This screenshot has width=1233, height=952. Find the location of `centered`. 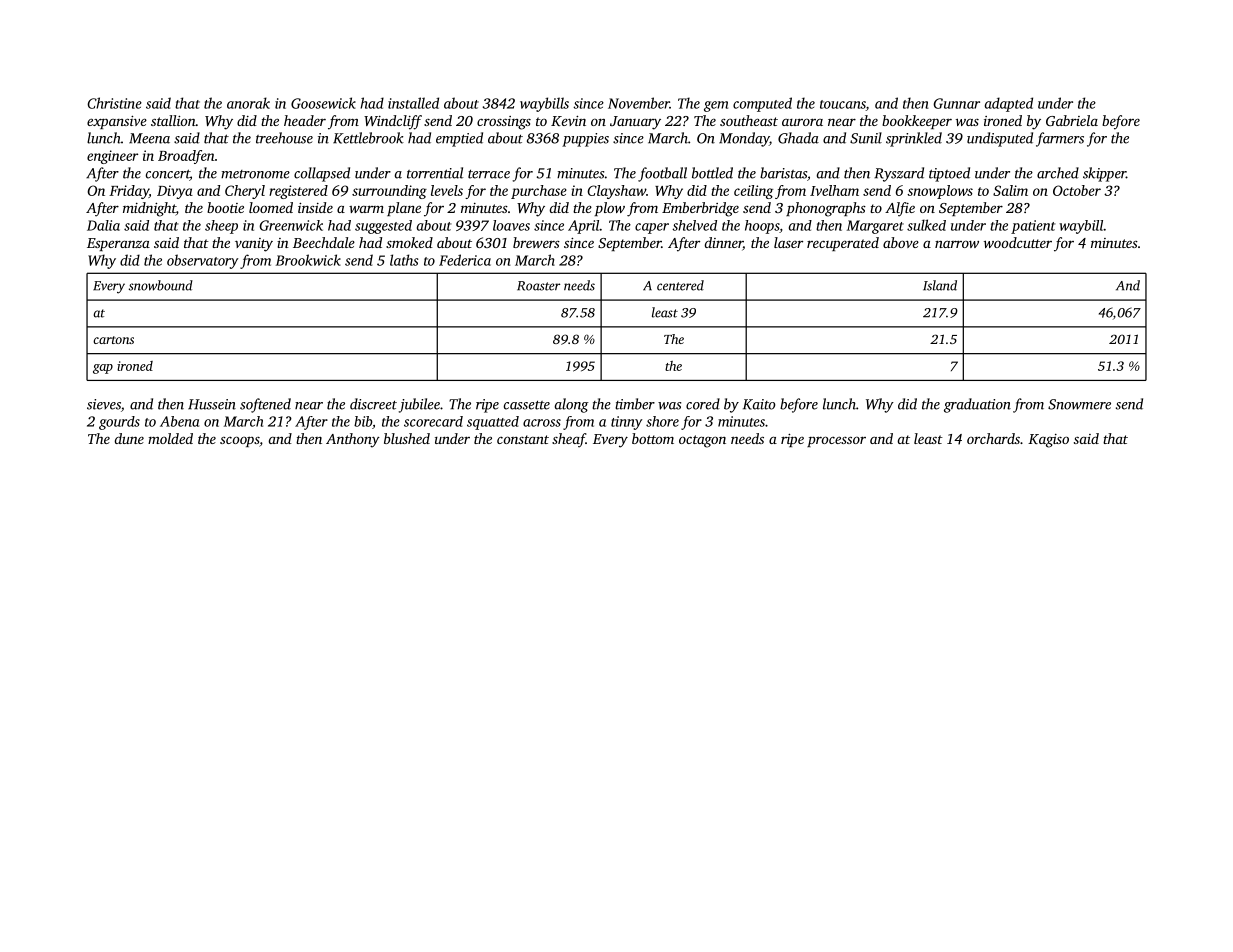

centered is located at coordinates (680, 285).
